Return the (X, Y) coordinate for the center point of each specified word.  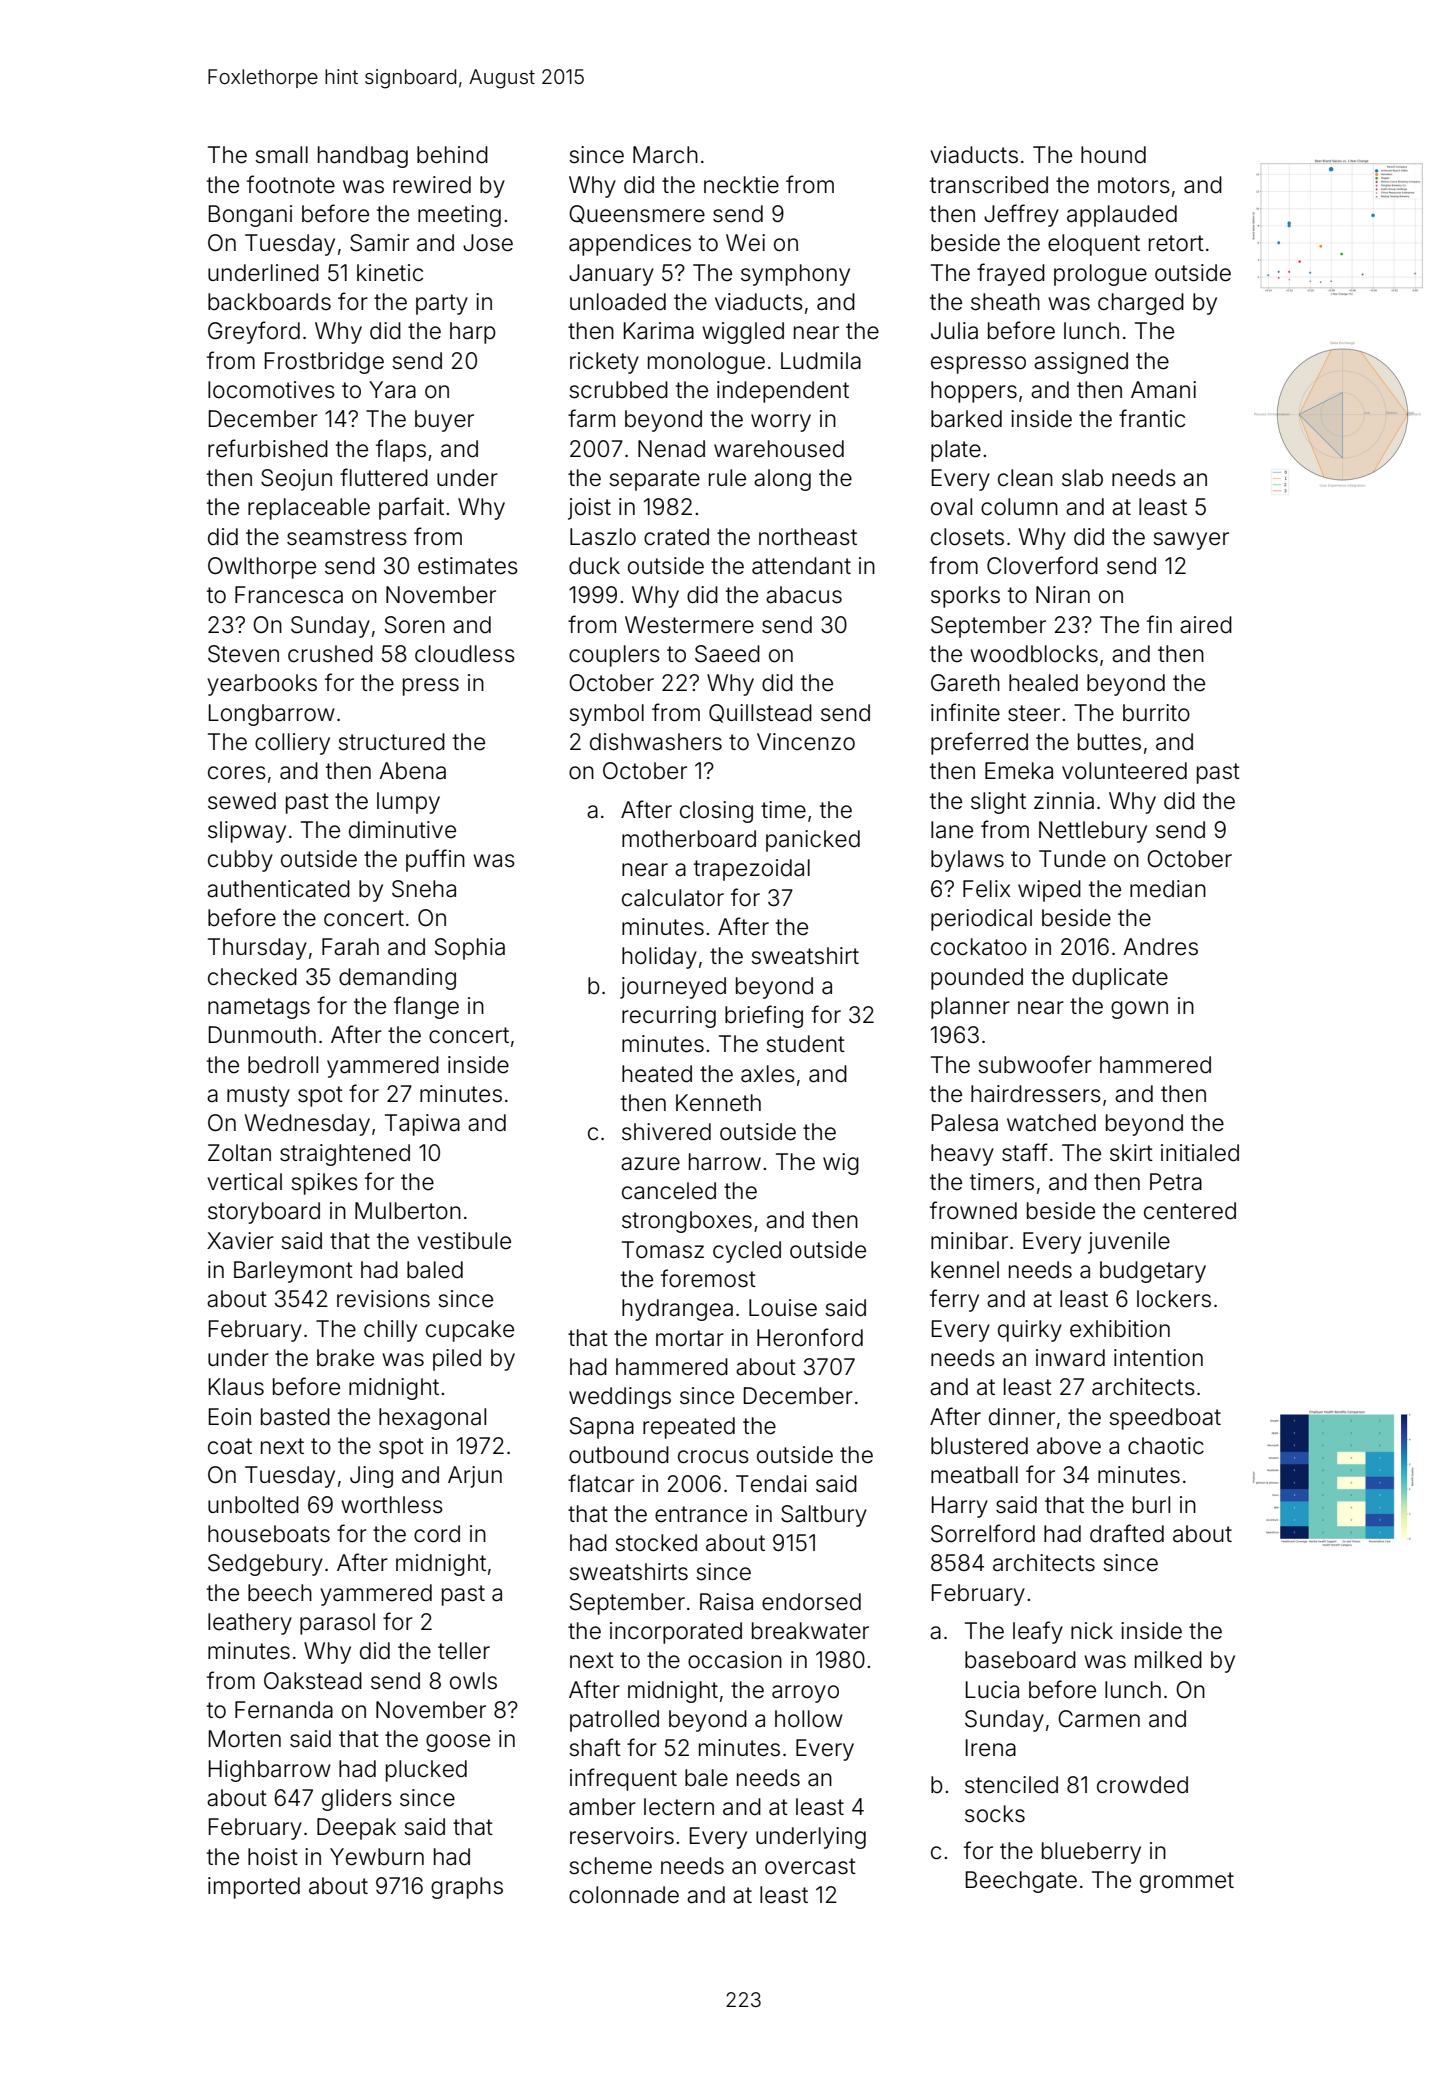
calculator (673, 898)
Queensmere (637, 214)
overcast (810, 1866)
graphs (467, 1888)
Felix (986, 889)
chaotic (1166, 1446)
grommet (1187, 1882)
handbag (363, 157)
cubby (240, 861)
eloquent (1094, 245)
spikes (324, 1184)
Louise (783, 1308)
